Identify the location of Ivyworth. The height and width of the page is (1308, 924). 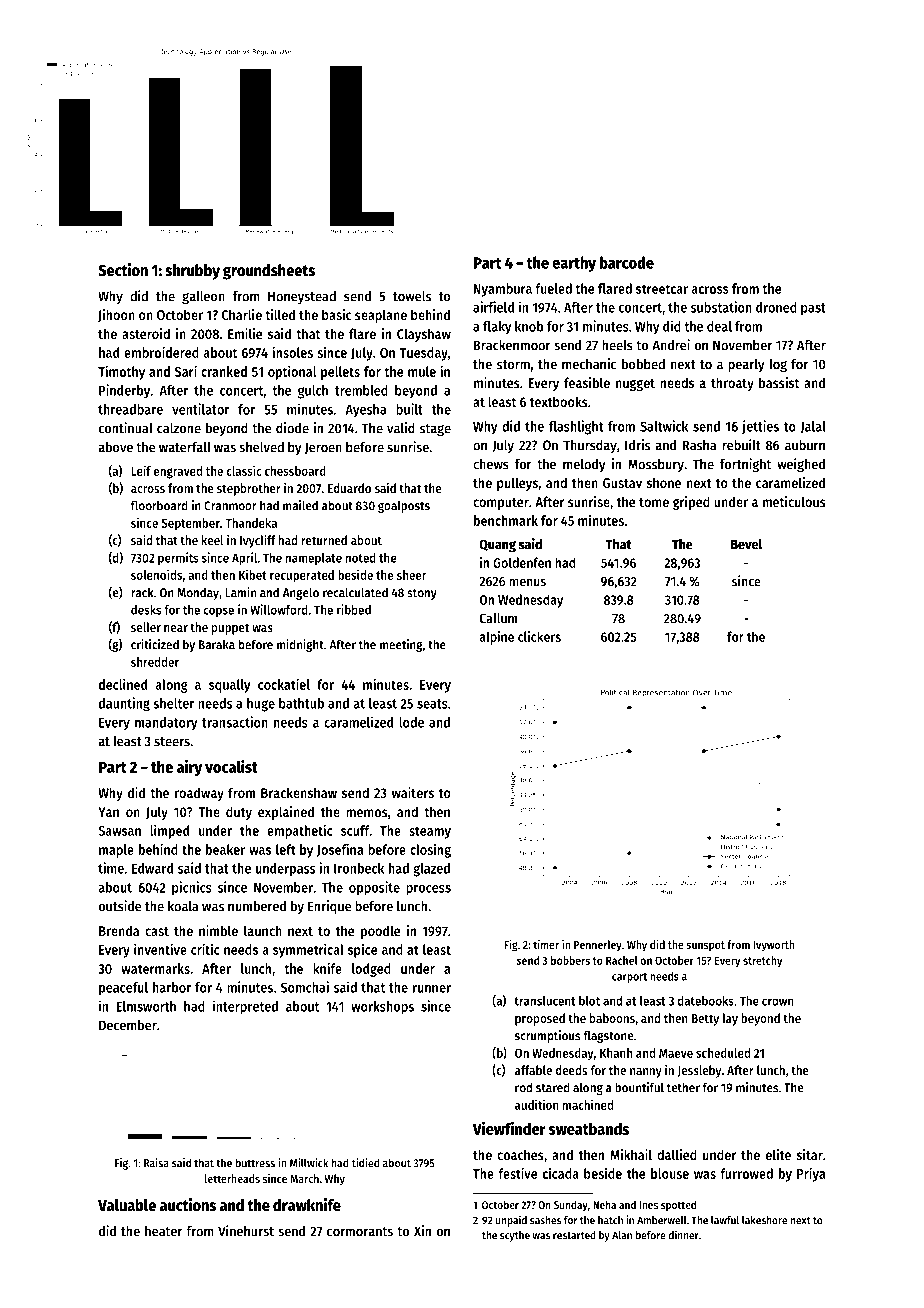
(774, 946).
